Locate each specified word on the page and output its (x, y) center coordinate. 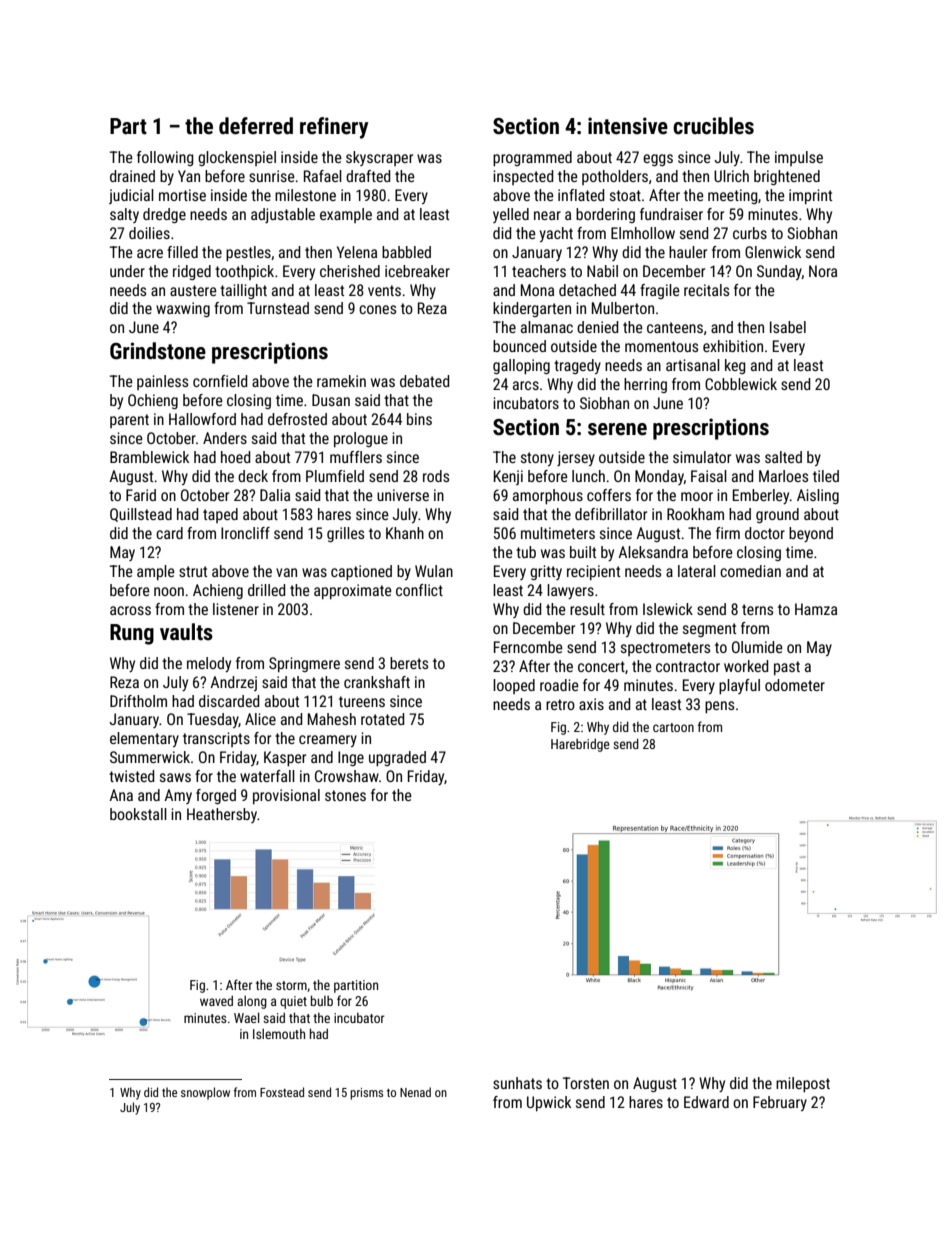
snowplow (205, 1093)
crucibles (713, 126)
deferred (256, 126)
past (787, 668)
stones (345, 795)
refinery (334, 128)
